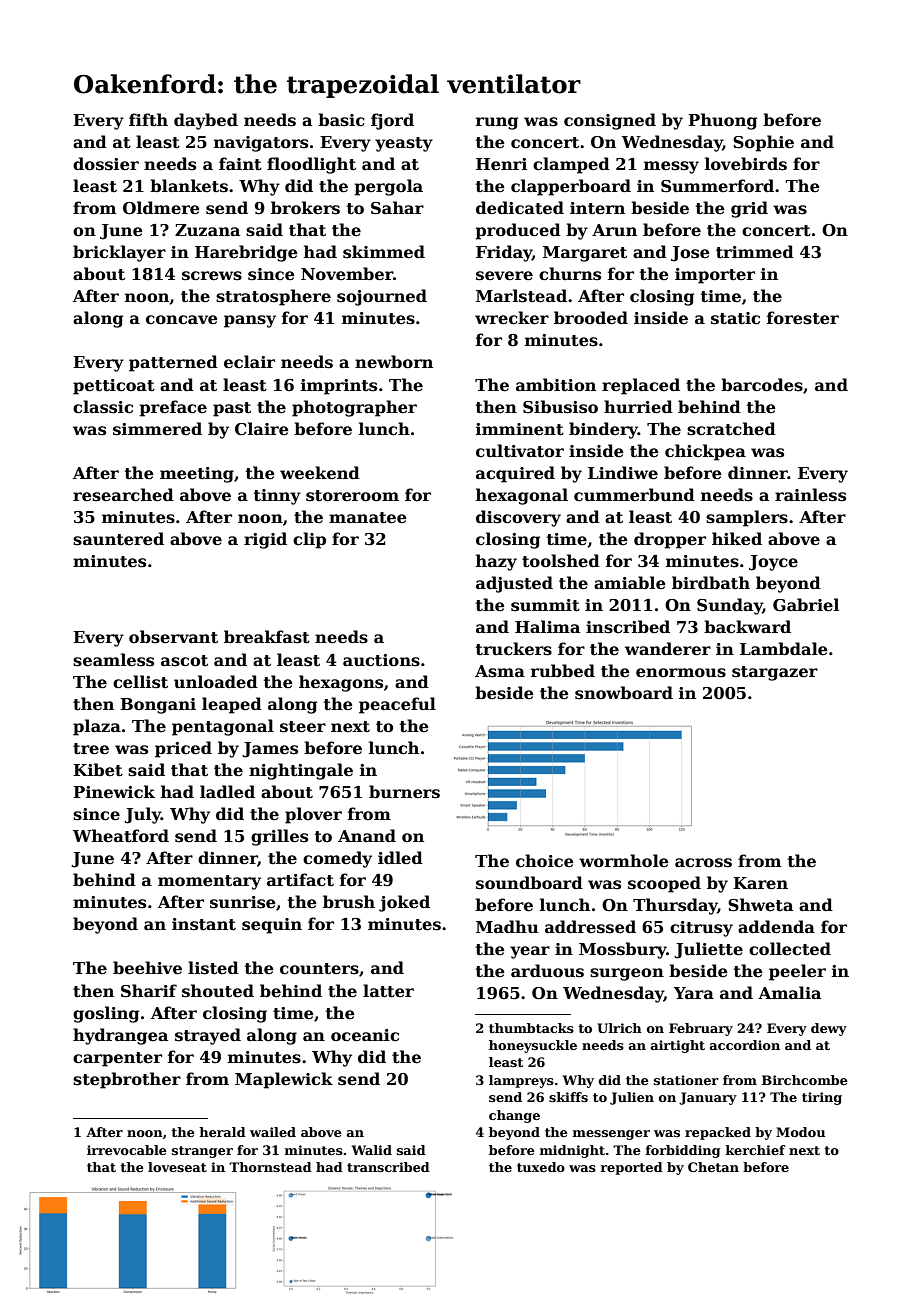  What do you see at coordinates (756, 1150) in the page?
I see `kerchief` at bounding box center [756, 1150].
